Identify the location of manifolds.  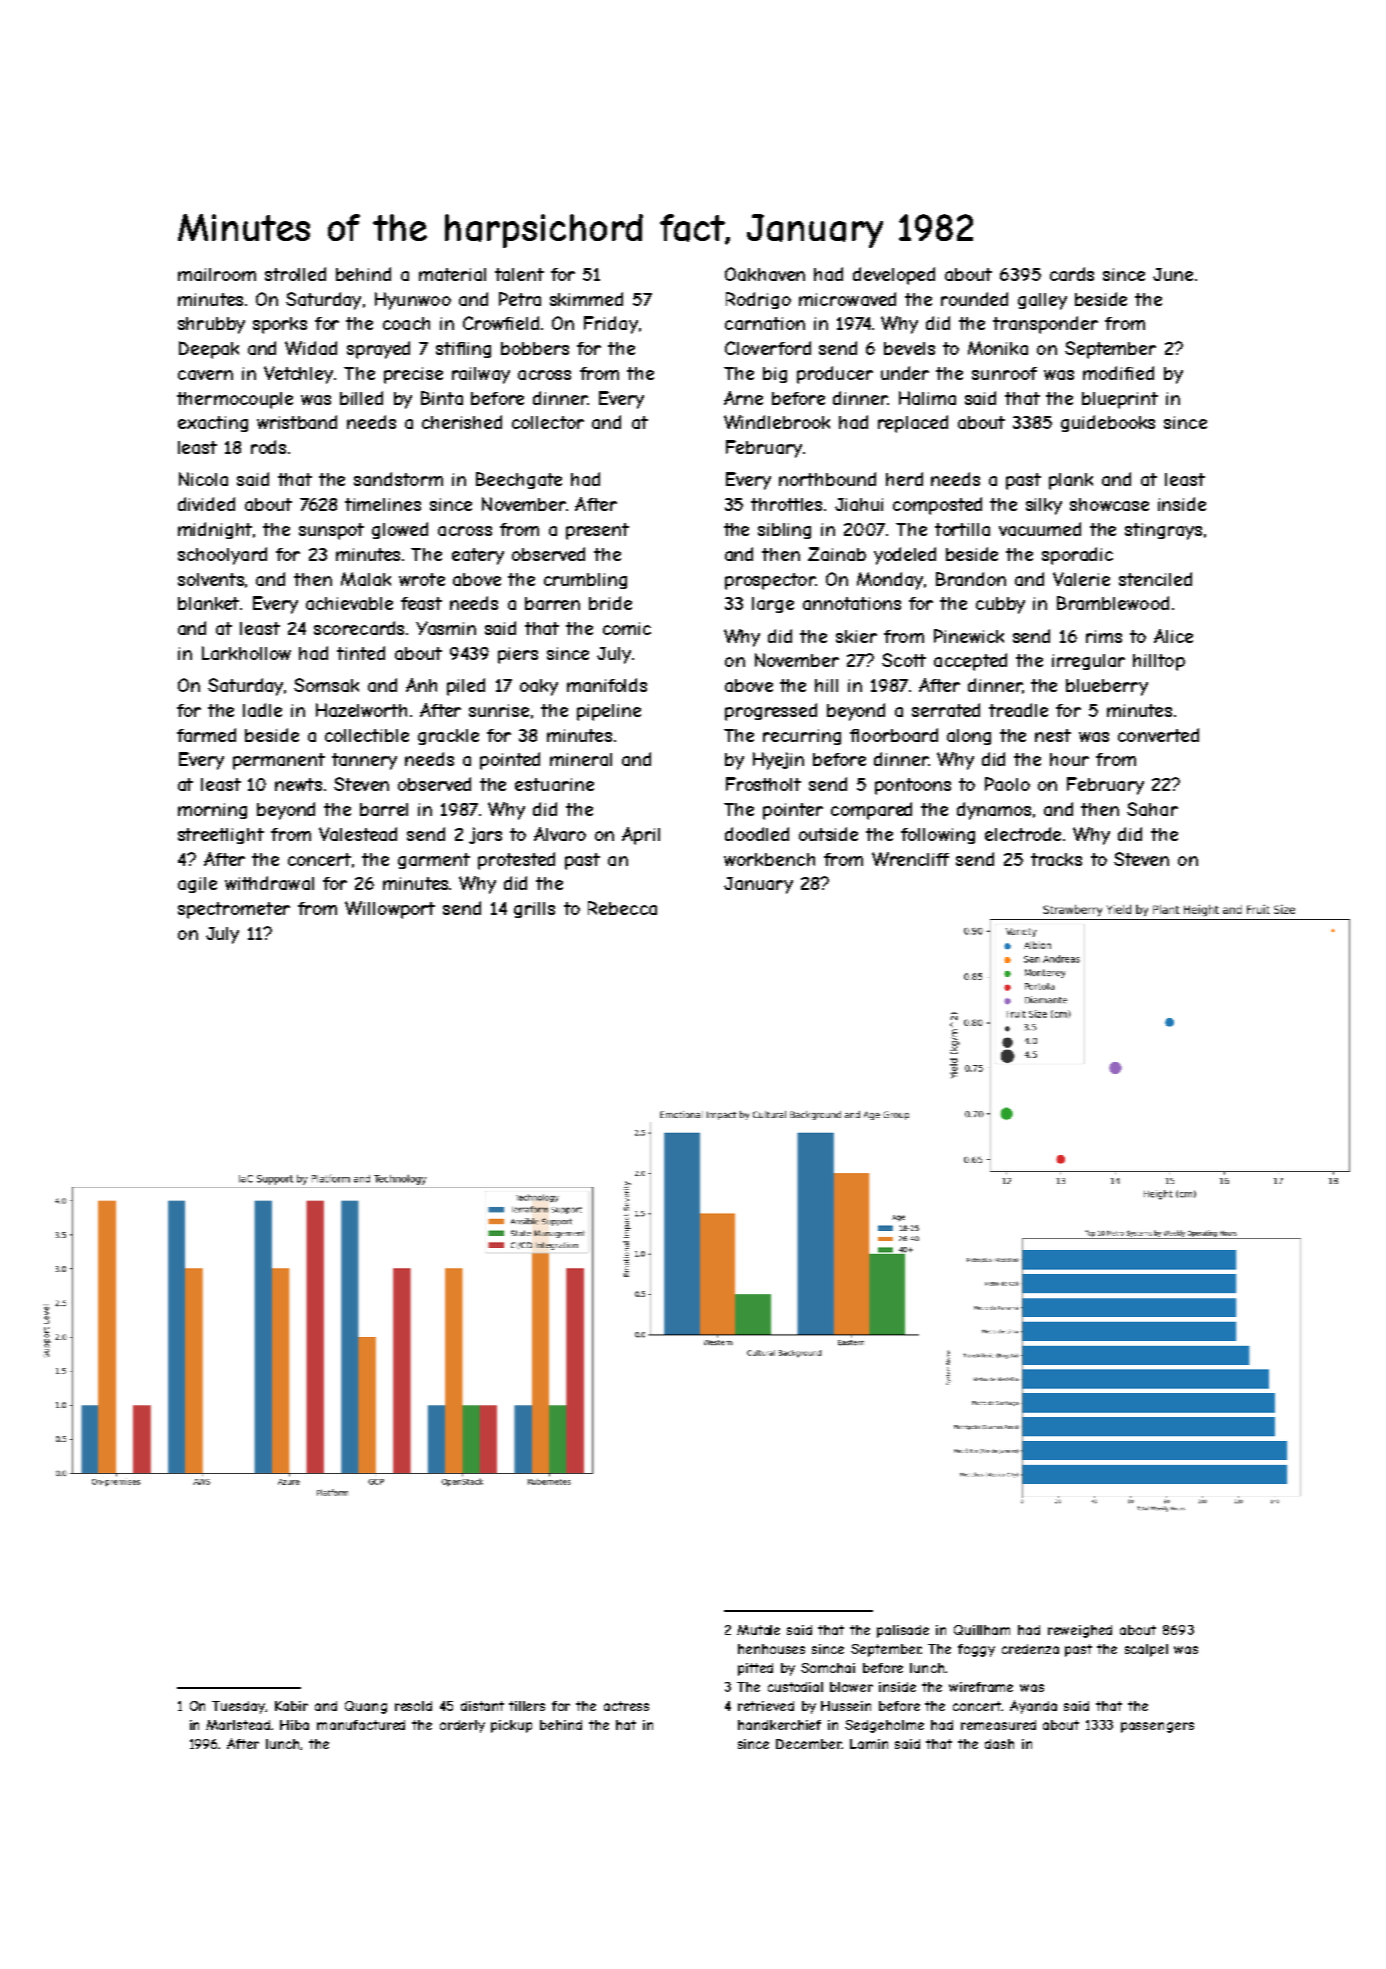
(607, 685).
